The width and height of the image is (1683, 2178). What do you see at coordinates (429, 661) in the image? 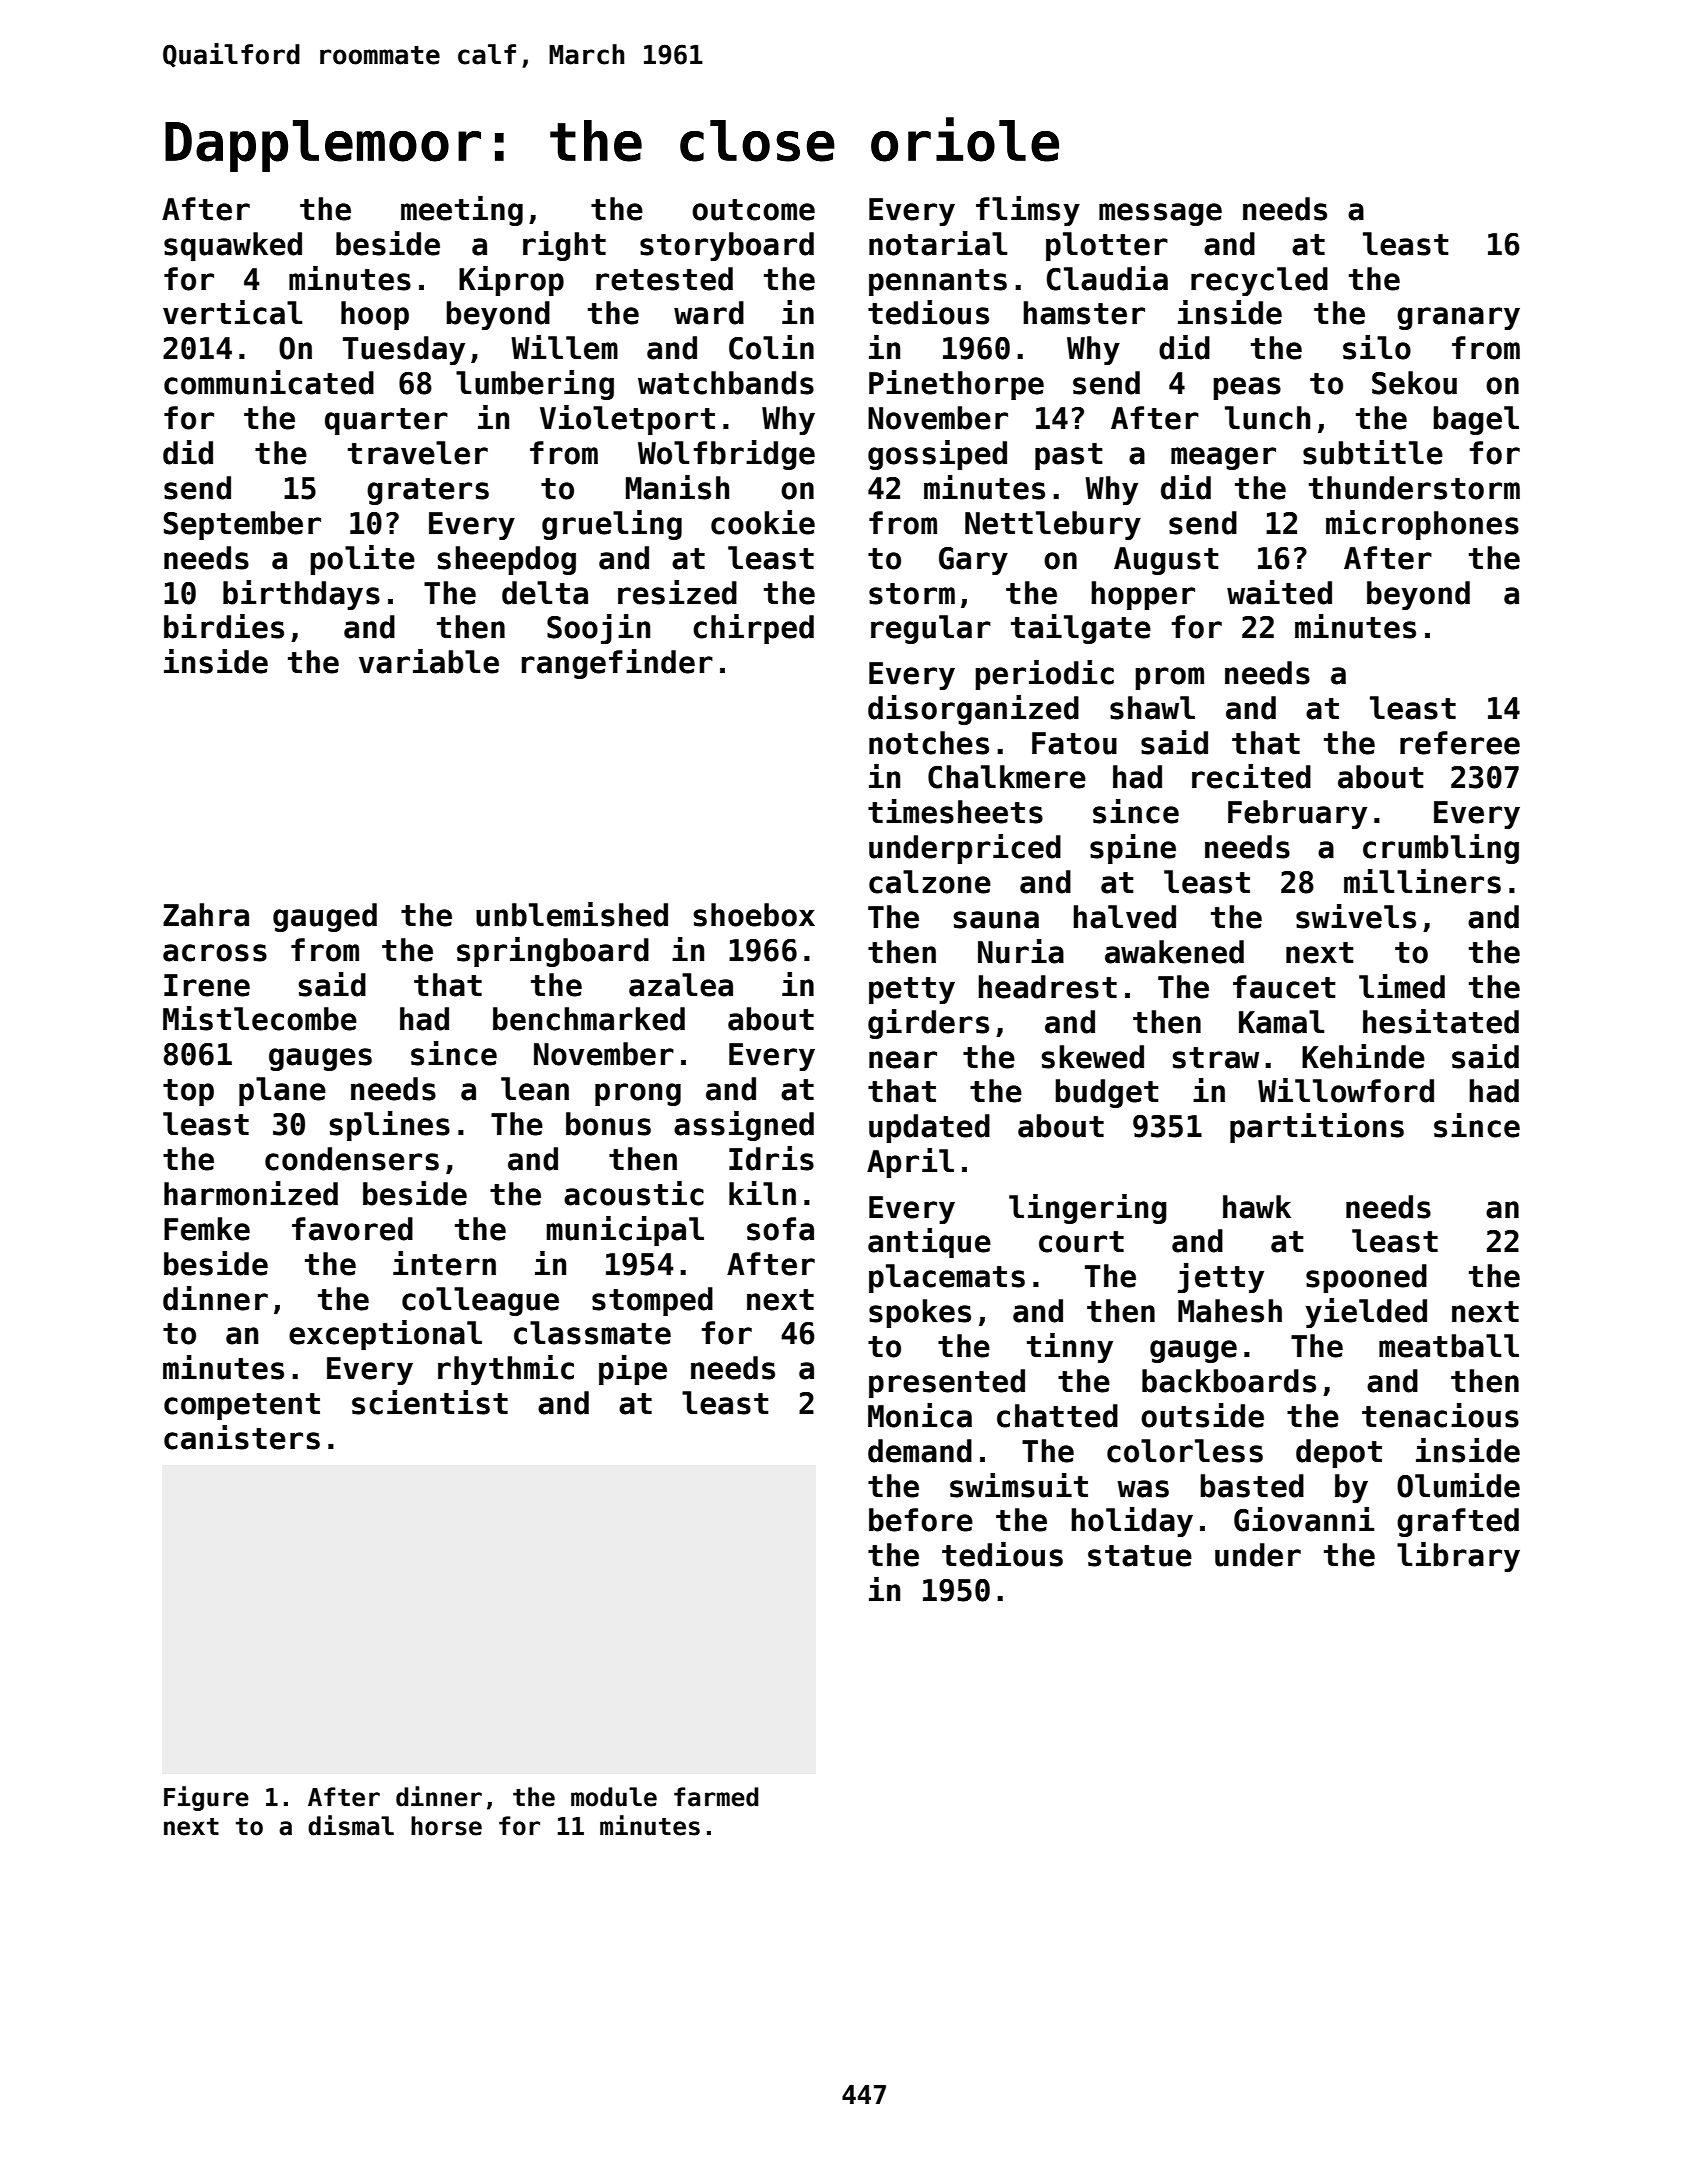
I see `variable` at bounding box center [429, 661].
